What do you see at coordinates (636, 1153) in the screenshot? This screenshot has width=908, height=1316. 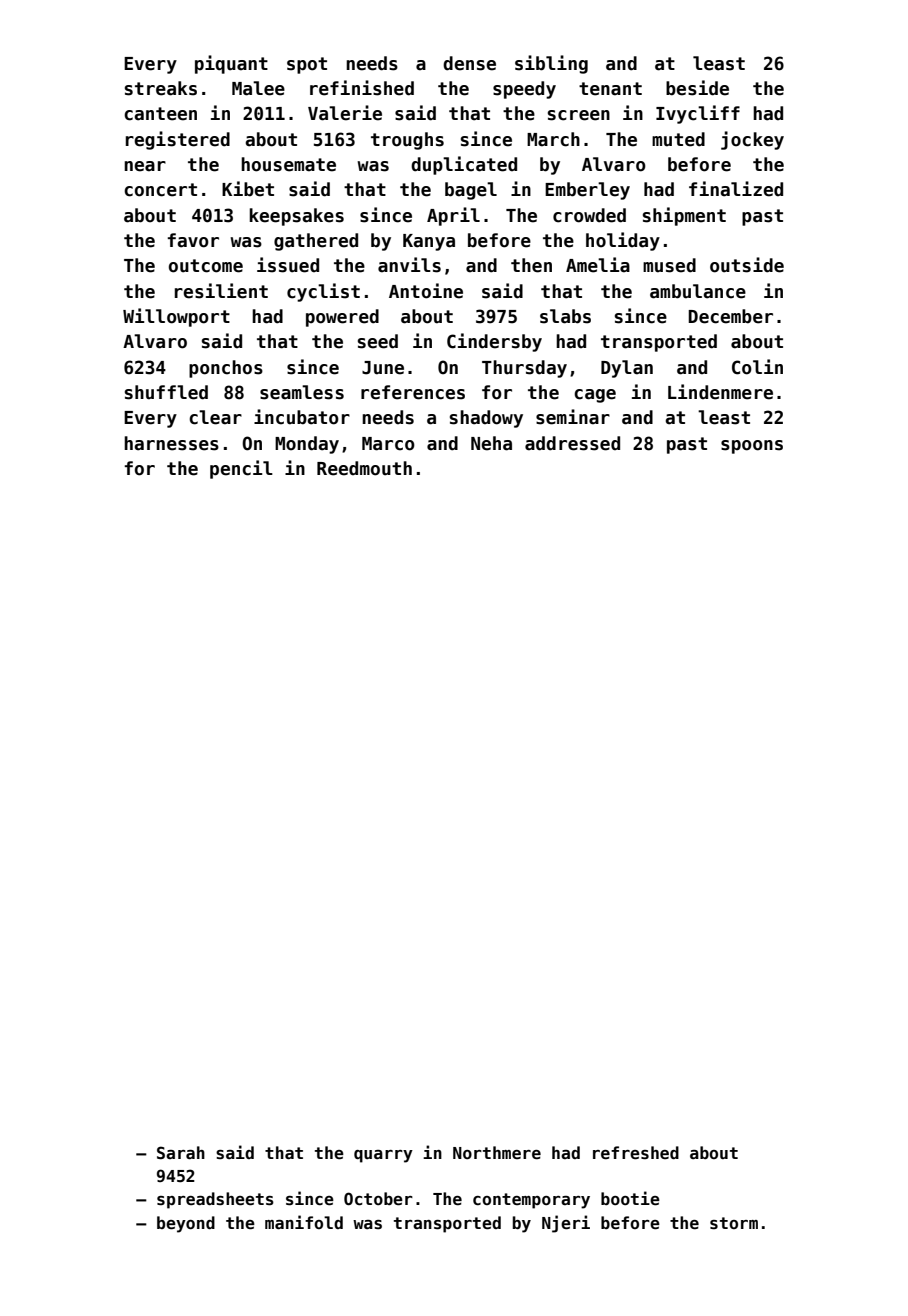 I see `refreshed` at bounding box center [636, 1153].
